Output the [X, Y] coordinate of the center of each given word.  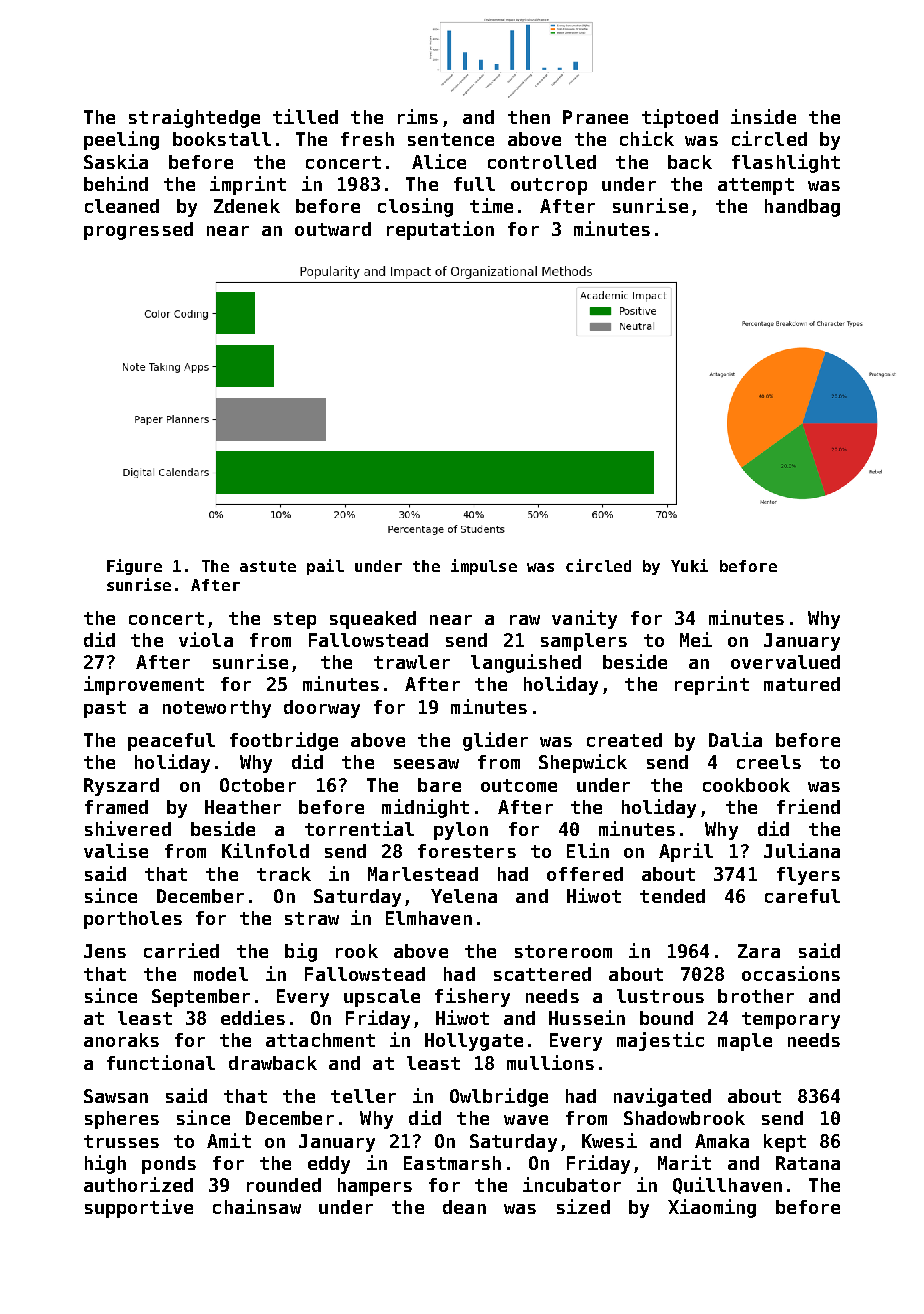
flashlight [786, 163]
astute [268, 566]
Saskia [116, 161]
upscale [382, 998]
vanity [584, 619]
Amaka [722, 1141]
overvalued [785, 662]
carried [181, 950]
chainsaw [257, 1206]
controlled [542, 162]
